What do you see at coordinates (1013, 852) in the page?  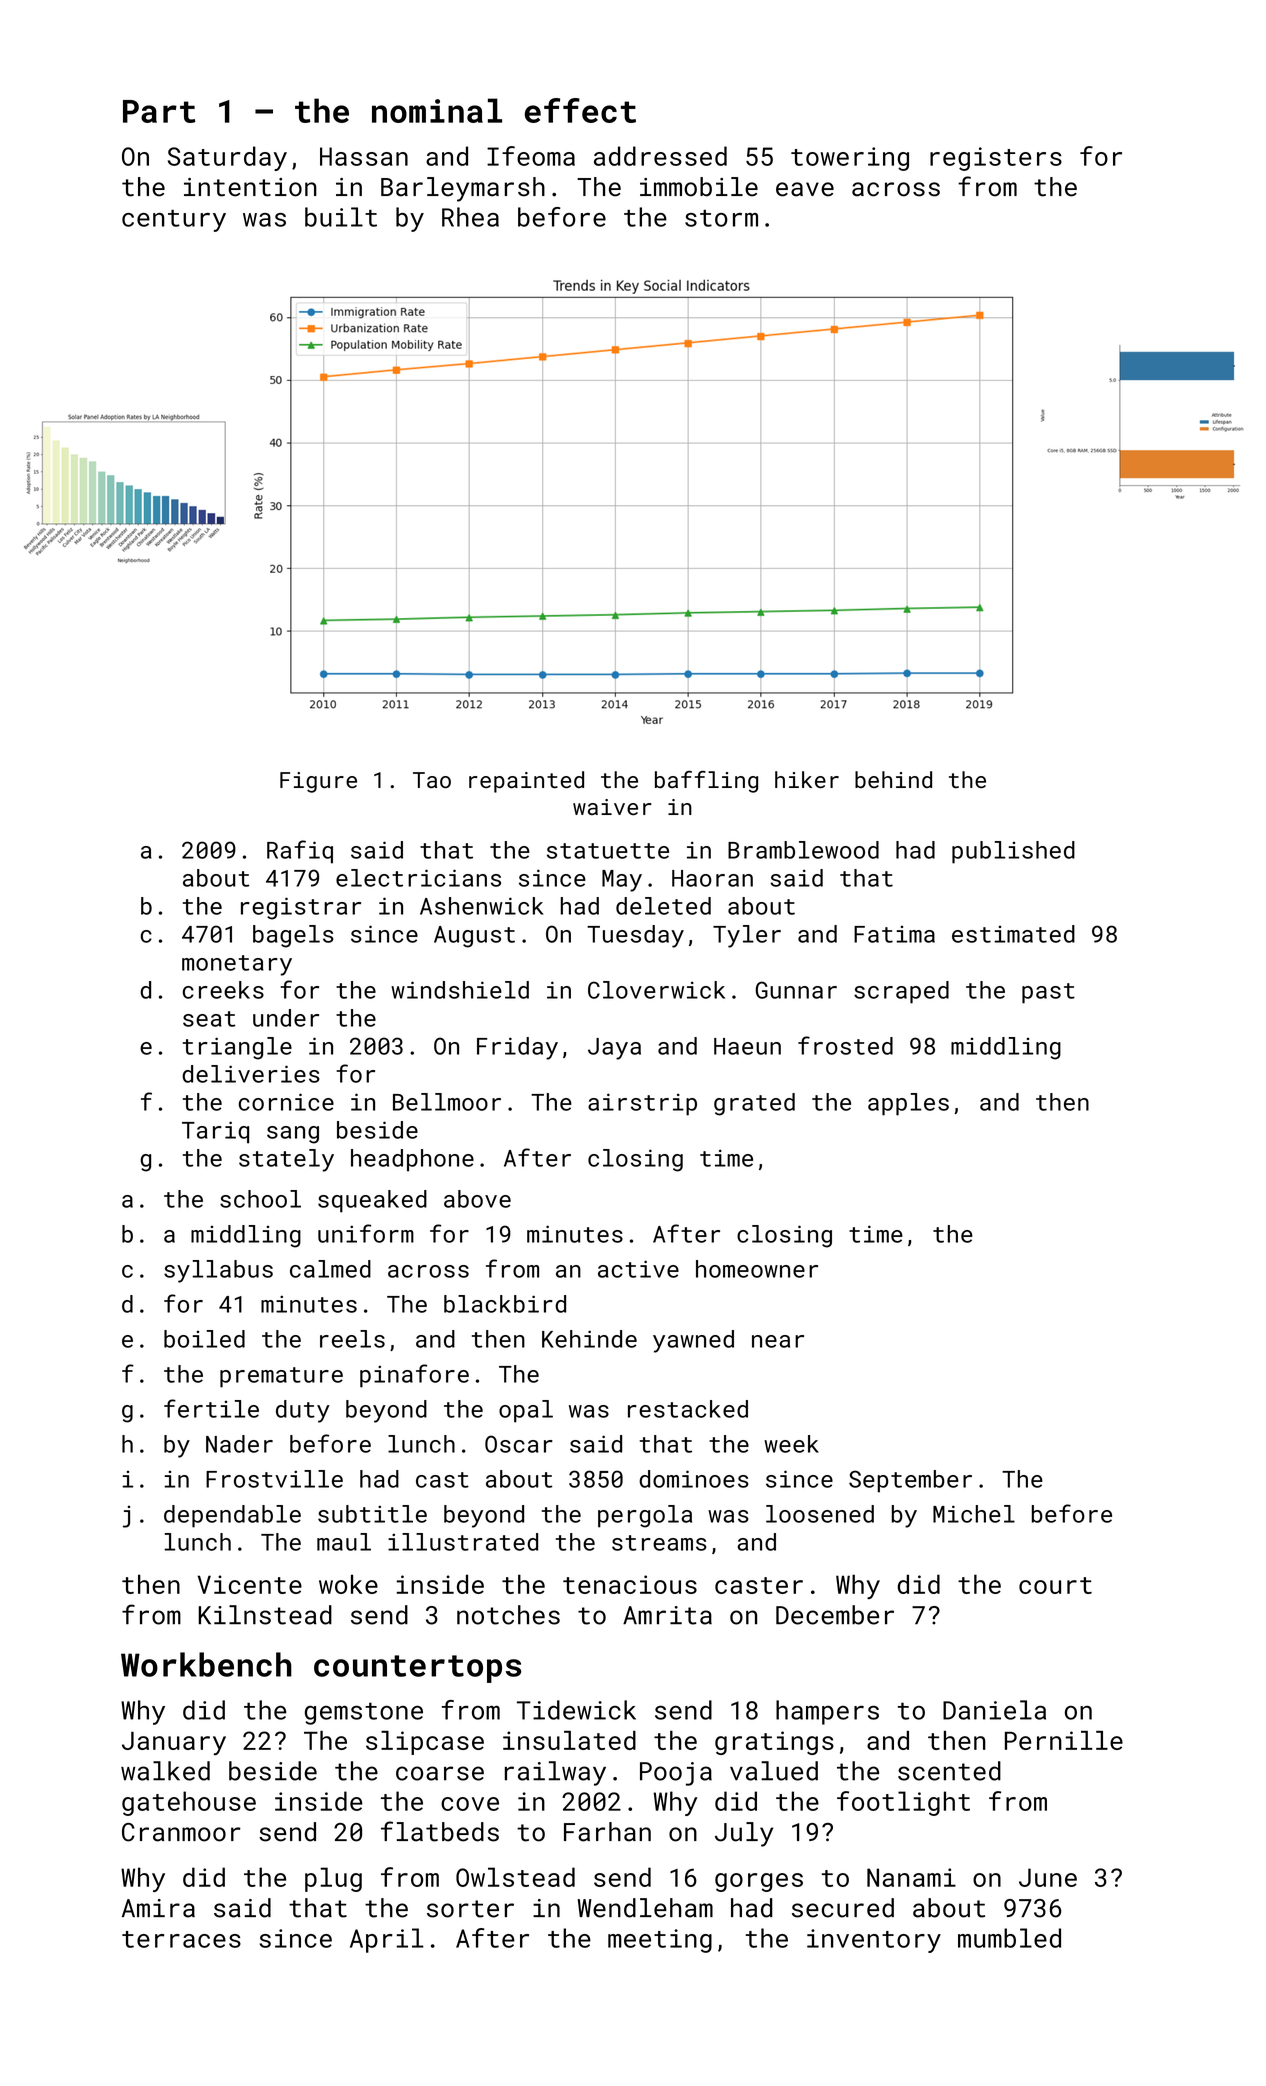 I see `published` at bounding box center [1013, 852].
